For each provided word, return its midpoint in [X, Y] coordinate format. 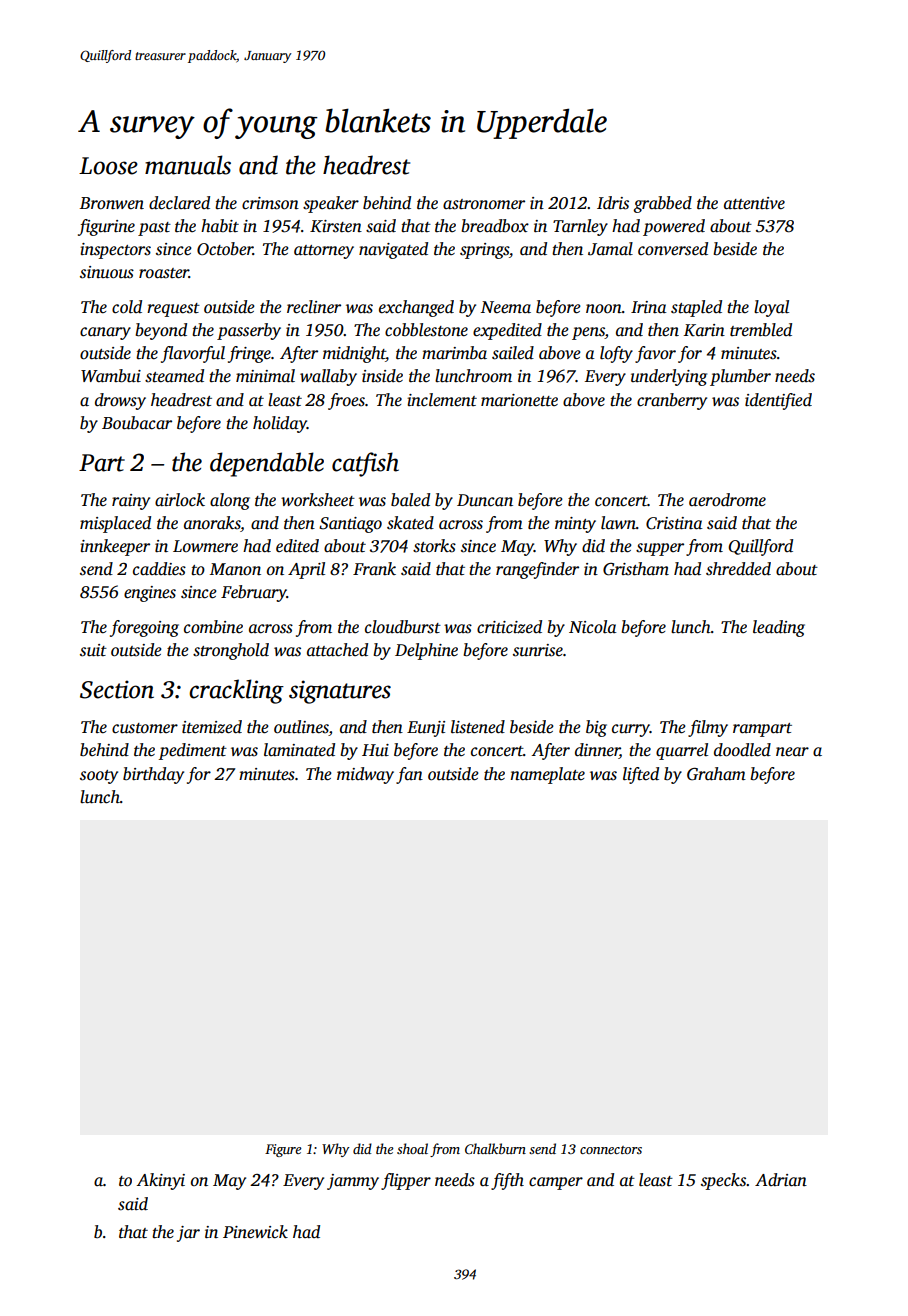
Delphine [426, 651]
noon [604, 309]
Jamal [610, 249]
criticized [509, 627]
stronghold [231, 651]
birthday [153, 775]
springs [484, 251]
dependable [267, 464]
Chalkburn [495, 1148]
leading [779, 628]
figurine [106, 227]
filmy [708, 728]
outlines [301, 728]
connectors [611, 1150]
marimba [454, 352]
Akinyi [160, 1181]
